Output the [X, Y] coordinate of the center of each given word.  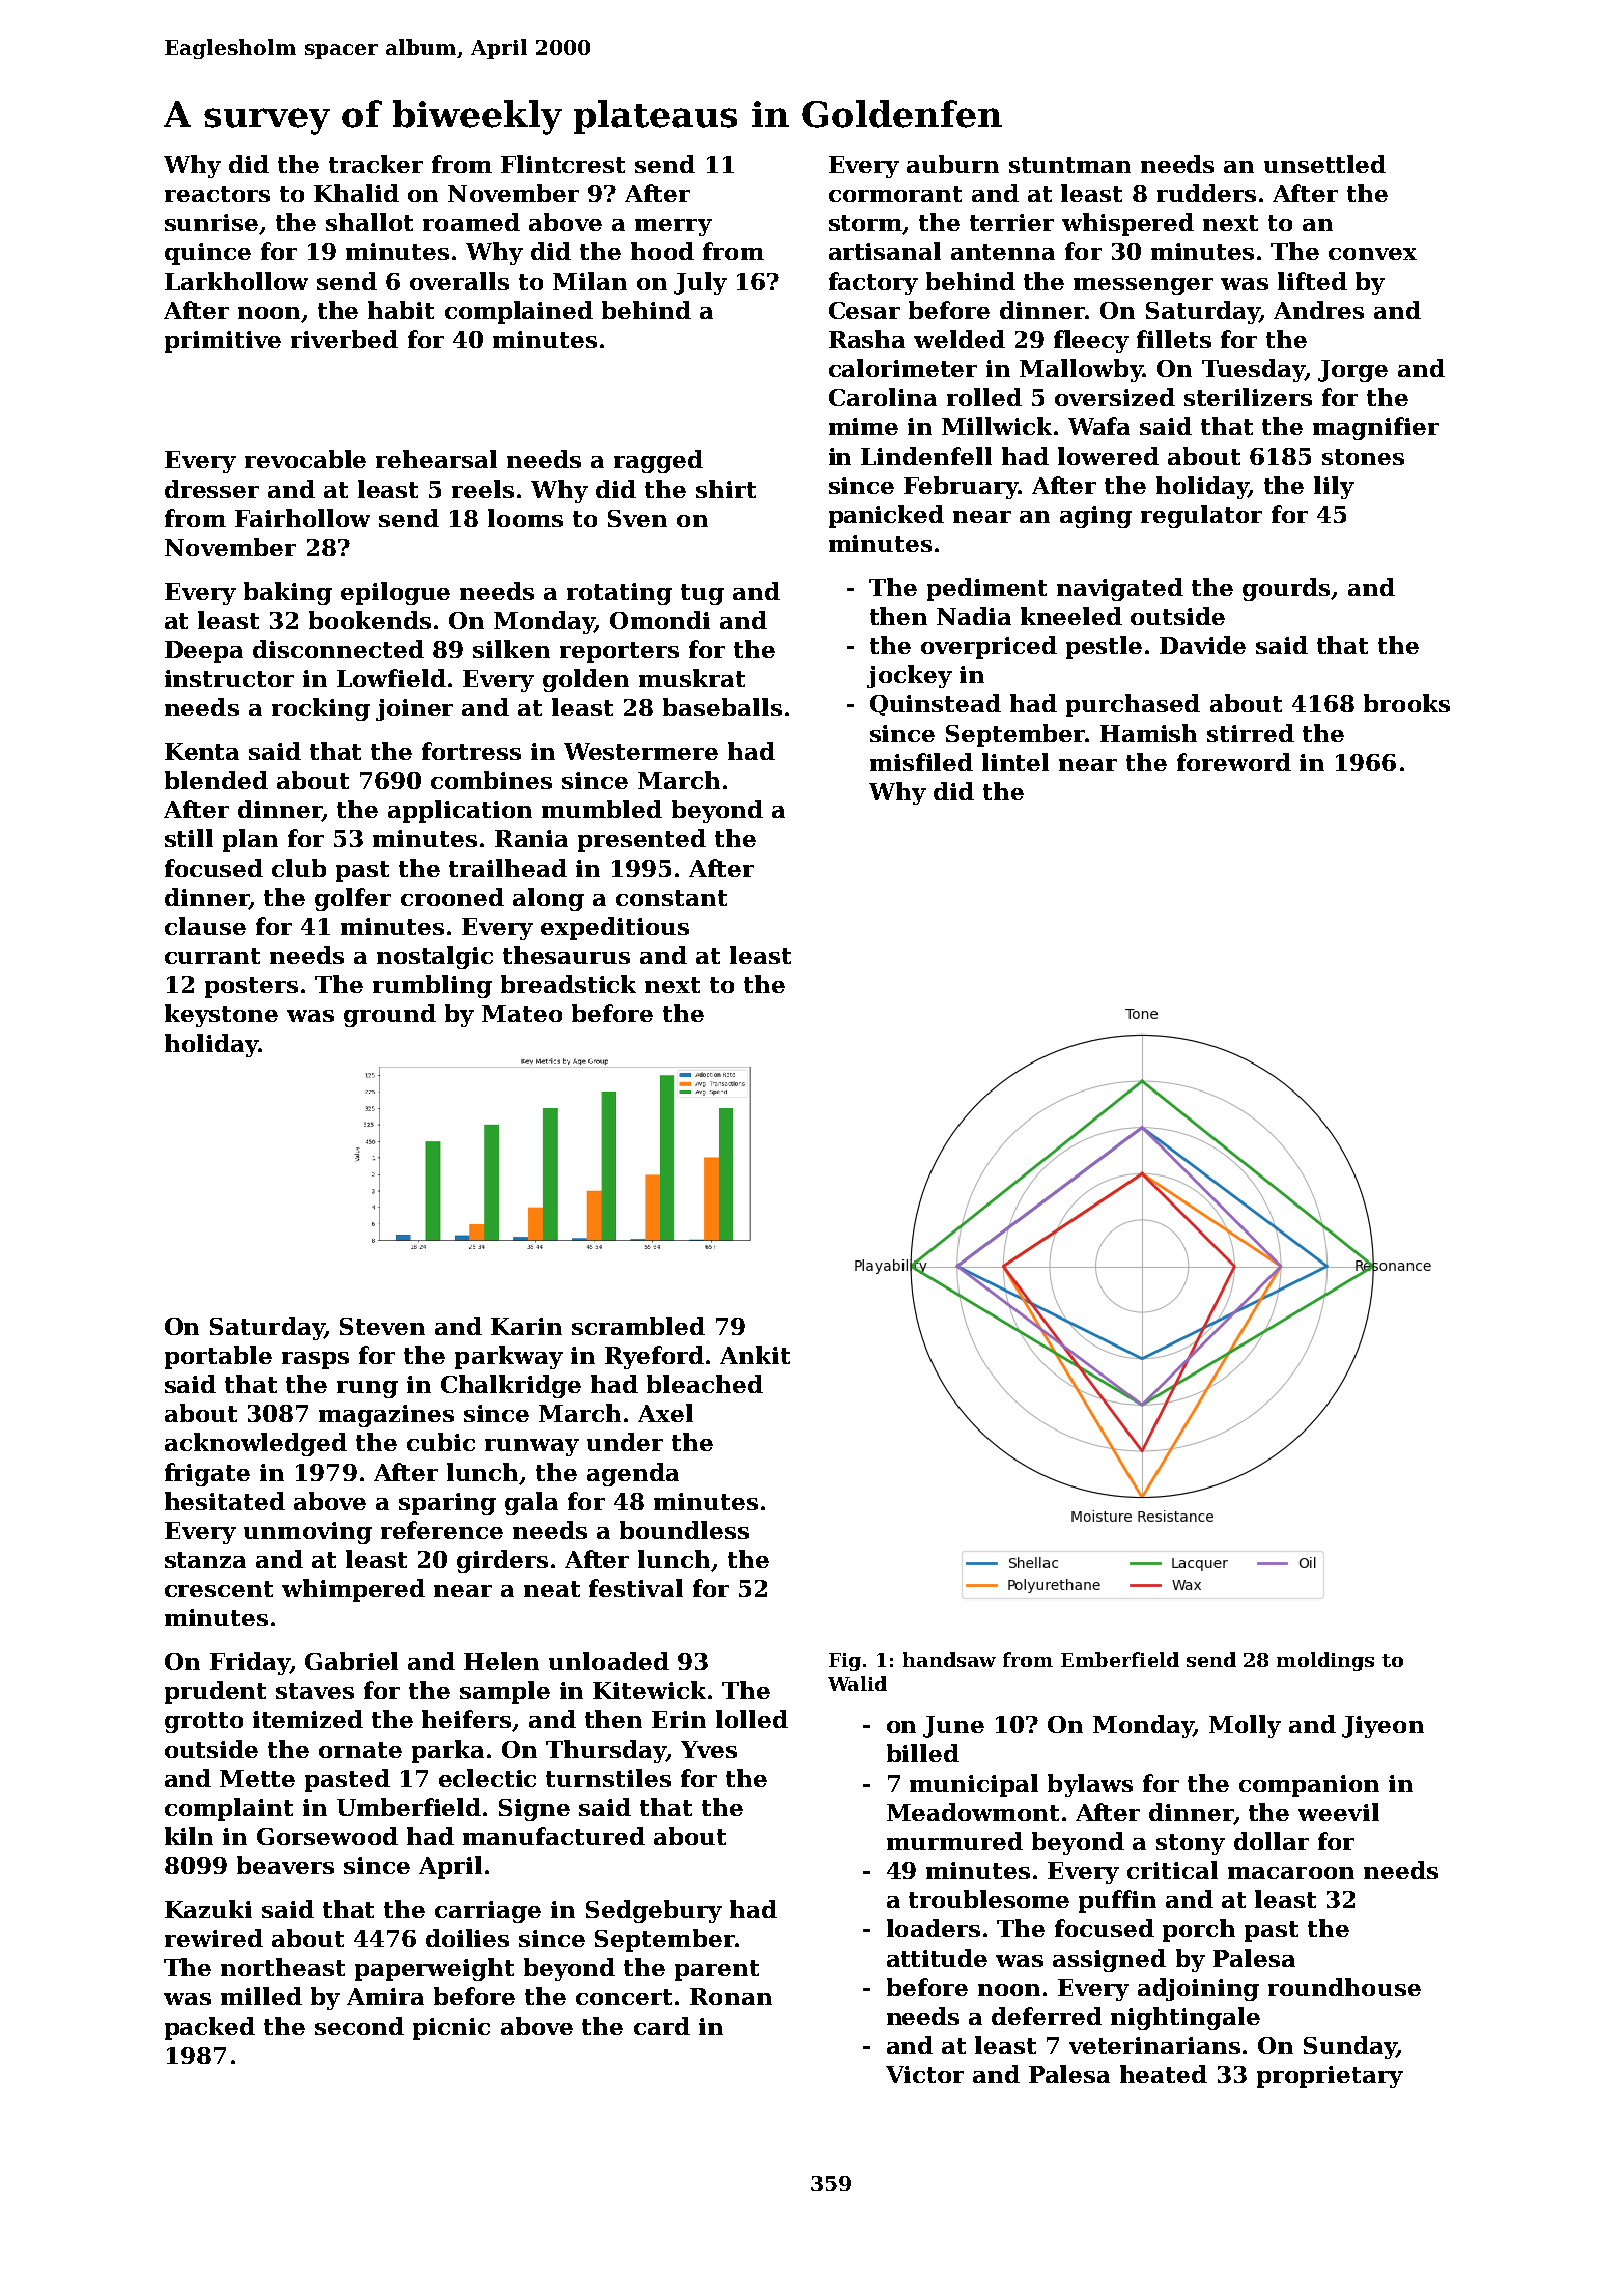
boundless [684, 1530]
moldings [1325, 1661]
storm [866, 224]
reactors [217, 194]
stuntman [1070, 165]
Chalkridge [511, 1386]
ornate [360, 1750]
